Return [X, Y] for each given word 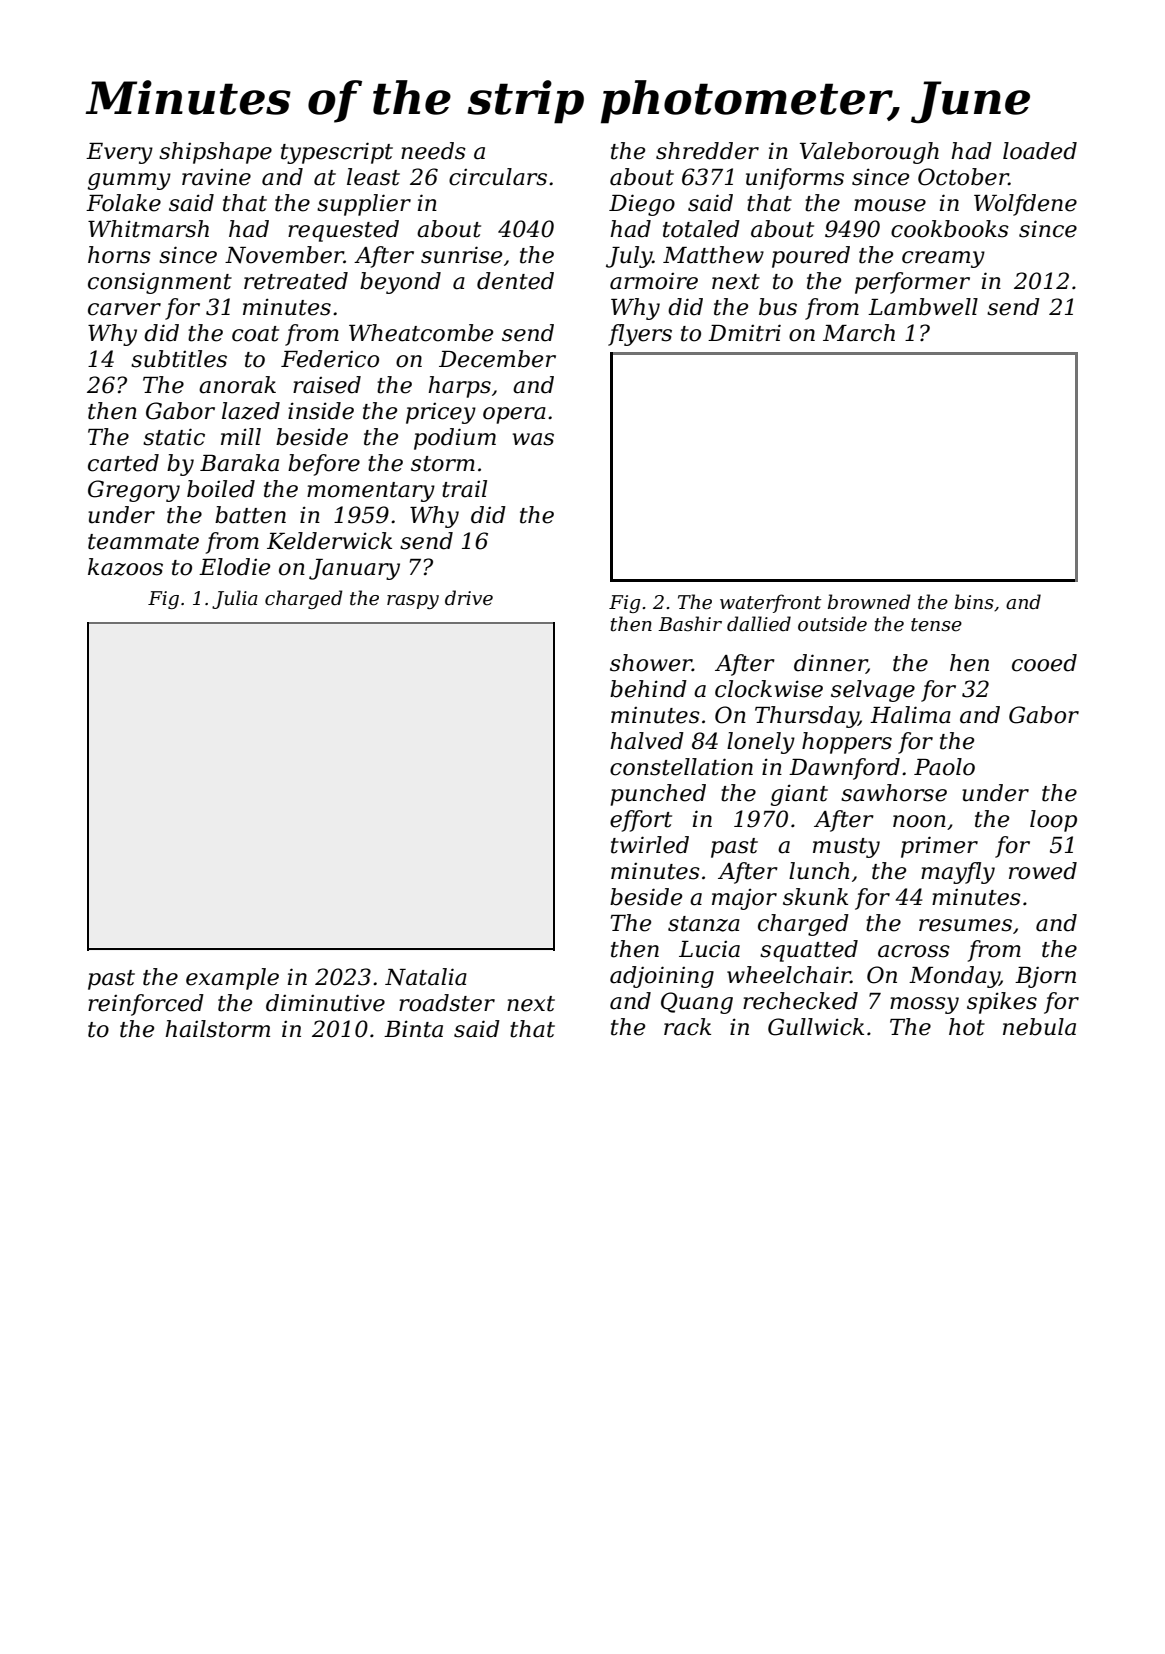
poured [811, 257]
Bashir [690, 624]
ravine [216, 177]
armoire [654, 281]
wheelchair [789, 975]
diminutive [325, 1003]
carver [124, 309]
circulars [498, 177]
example [232, 979]
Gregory [134, 491]
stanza [704, 924]
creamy [943, 259]
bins [974, 602]
